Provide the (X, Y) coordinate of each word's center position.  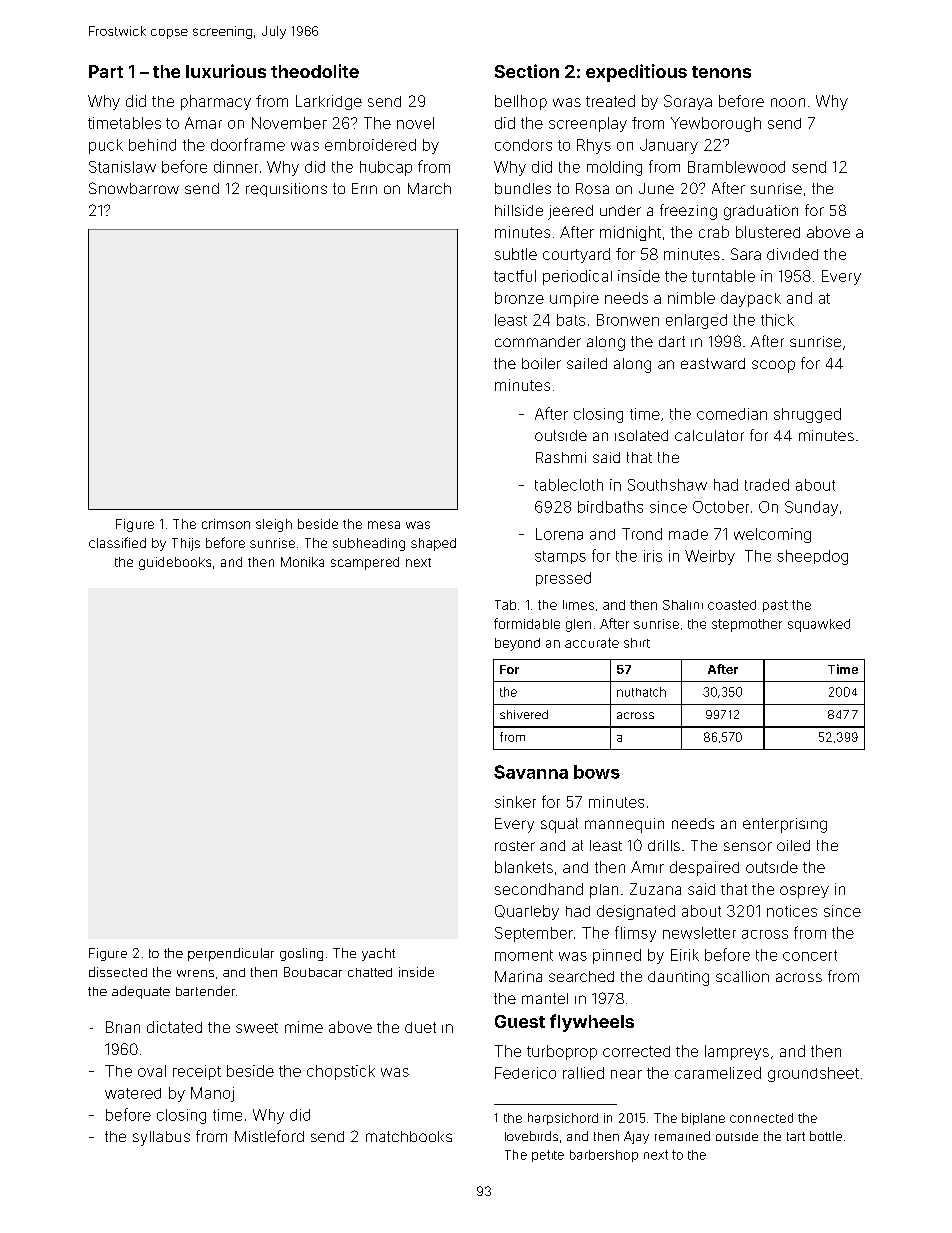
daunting (678, 978)
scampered (365, 563)
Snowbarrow (134, 188)
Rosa (592, 188)
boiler (541, 363)
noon (788, 102)
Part (106, 71)
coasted (732, 605)
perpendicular (231, 954)
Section (527, 71)
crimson (226, 524)
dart (672, 341)
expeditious (636, 73)
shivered (524, 714)
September (534, 934)
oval (152, 1071)
